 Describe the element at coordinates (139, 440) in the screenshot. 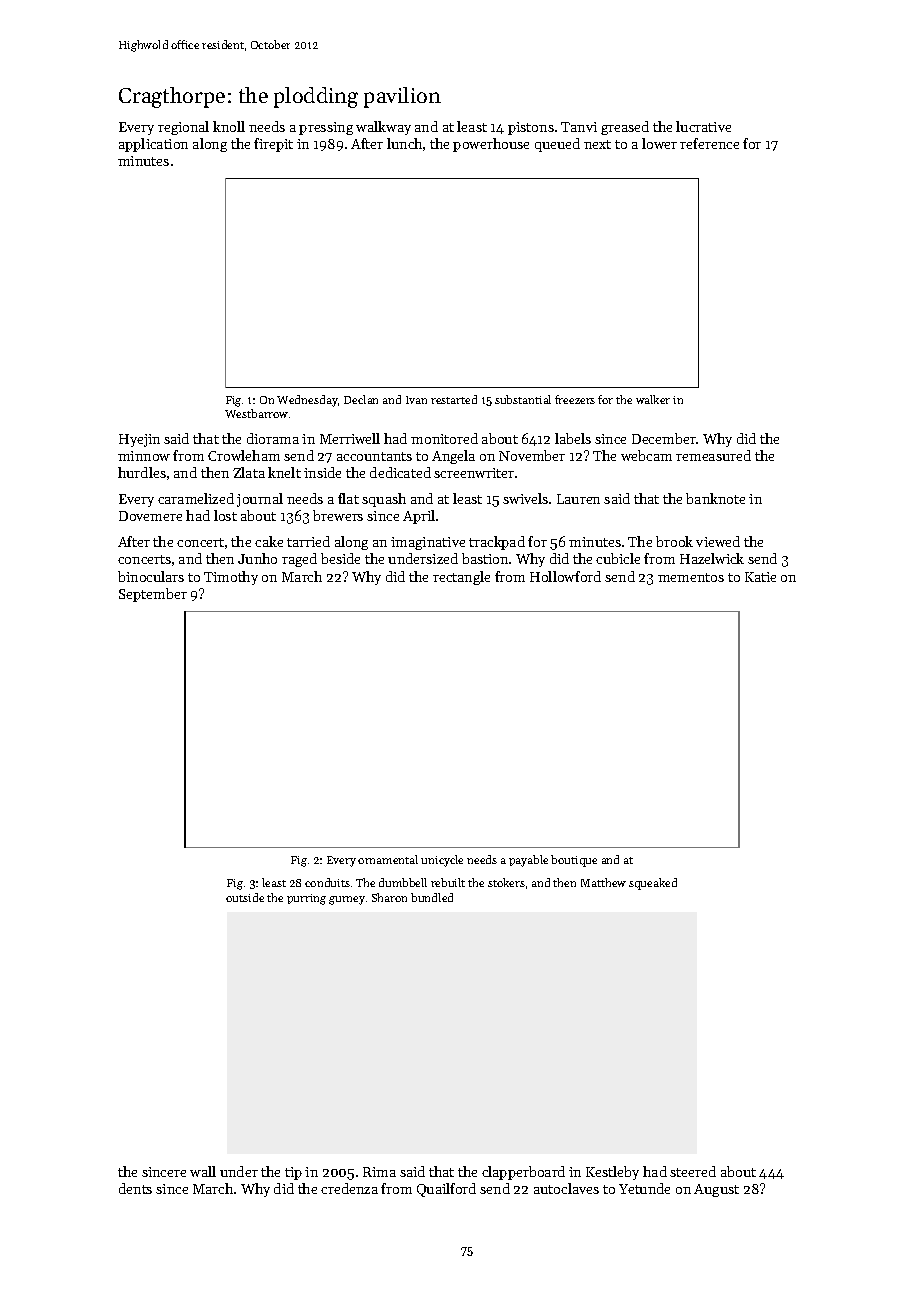

I see `Hyejin` at that location.
